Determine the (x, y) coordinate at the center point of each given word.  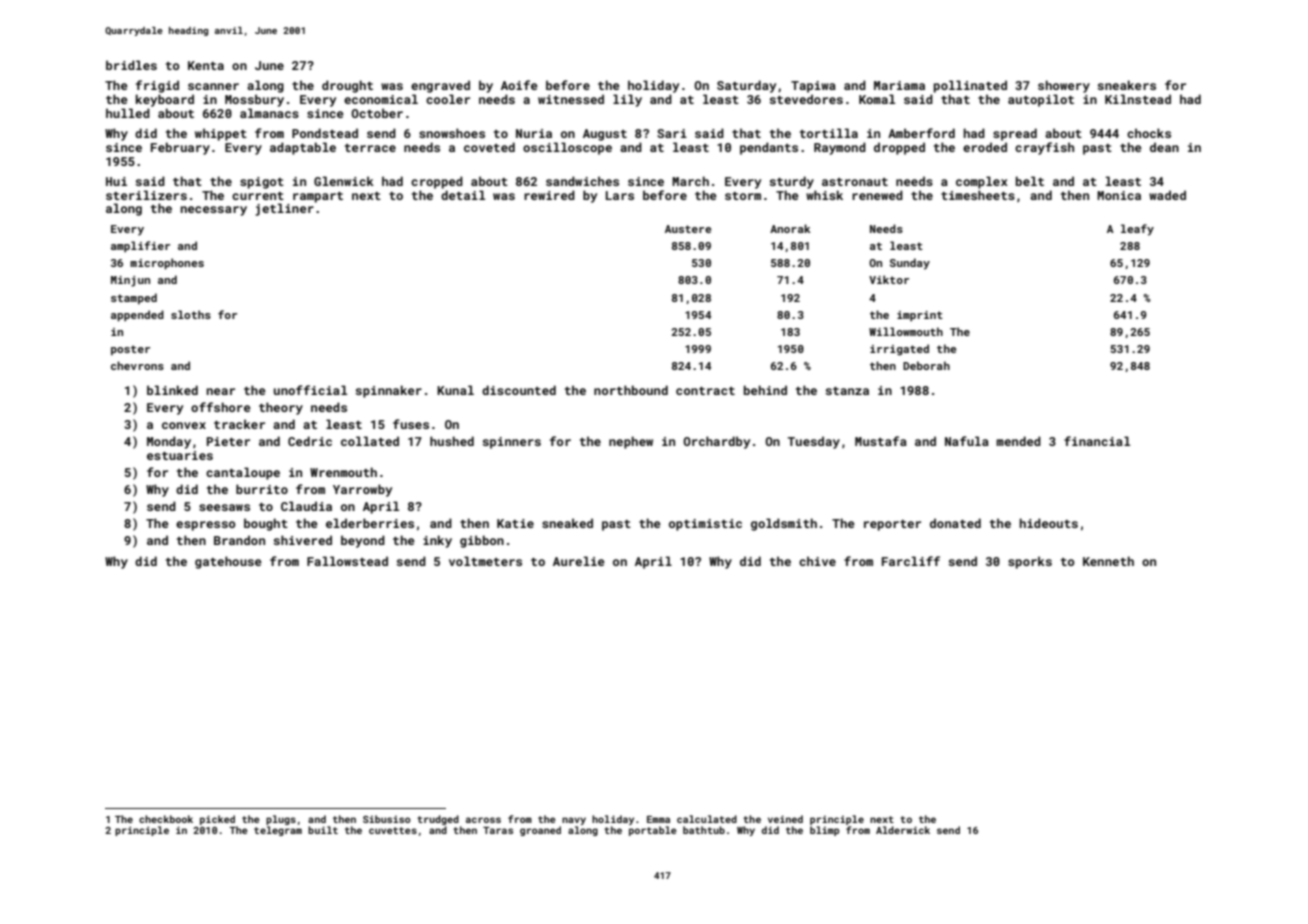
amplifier (140, 247)
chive (817, 561)
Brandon (239, 540)
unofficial (310, 390)
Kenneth (1108, 561)
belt (1030, 181)
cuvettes (393, 830)
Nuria (534, 133)
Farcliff (911, 561)
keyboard (165, 100)
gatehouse (228, 562)
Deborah (926, 365)
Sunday (910, 264)
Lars (620, 195)
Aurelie (579, 561)
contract (705, 391)
